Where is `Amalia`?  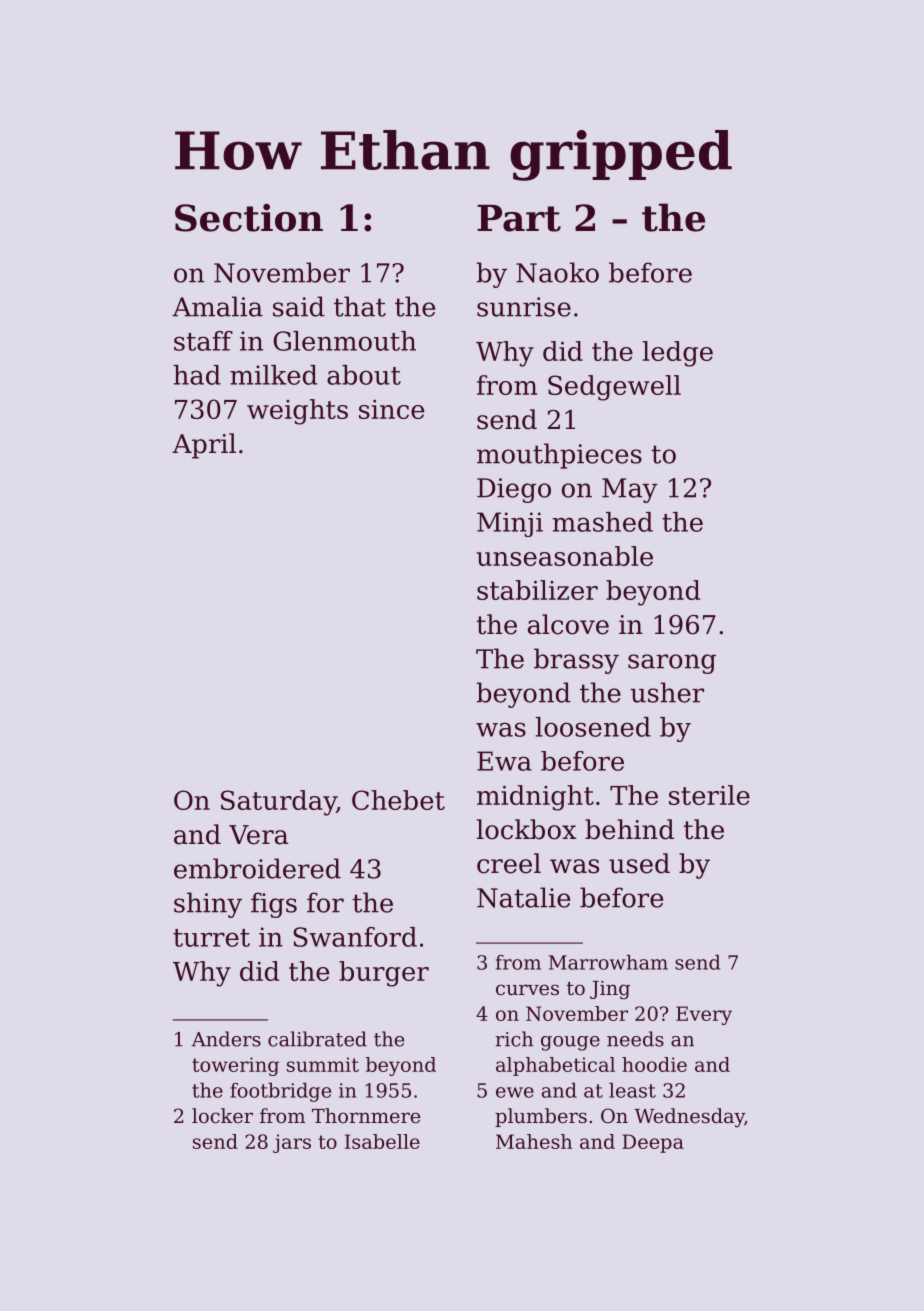
Amalia is located at coordinates (217, 306).
